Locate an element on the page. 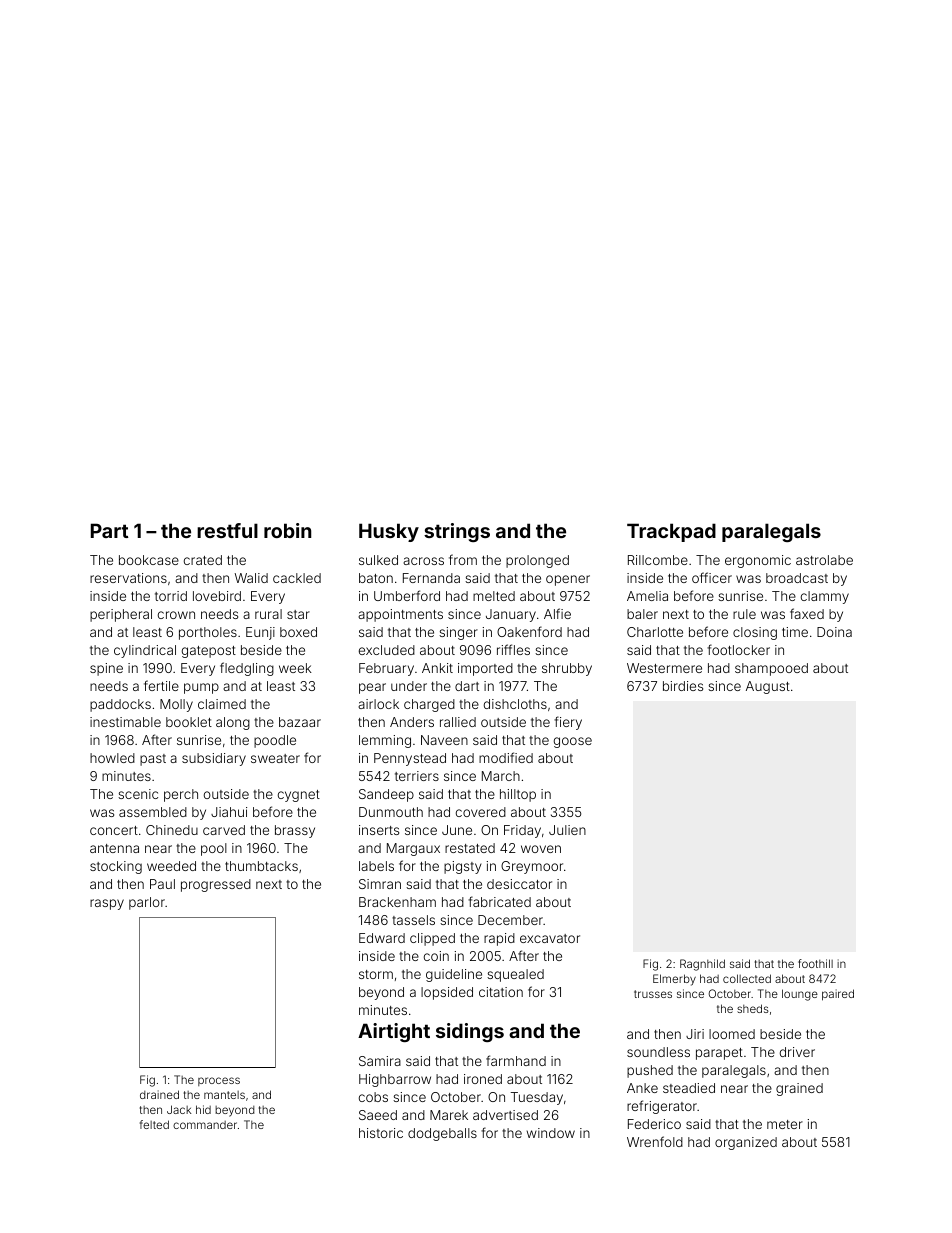 Image resolution: width=952 pixels, height=1233 pixels. Fernanda is located at coordinates (431, 578).
